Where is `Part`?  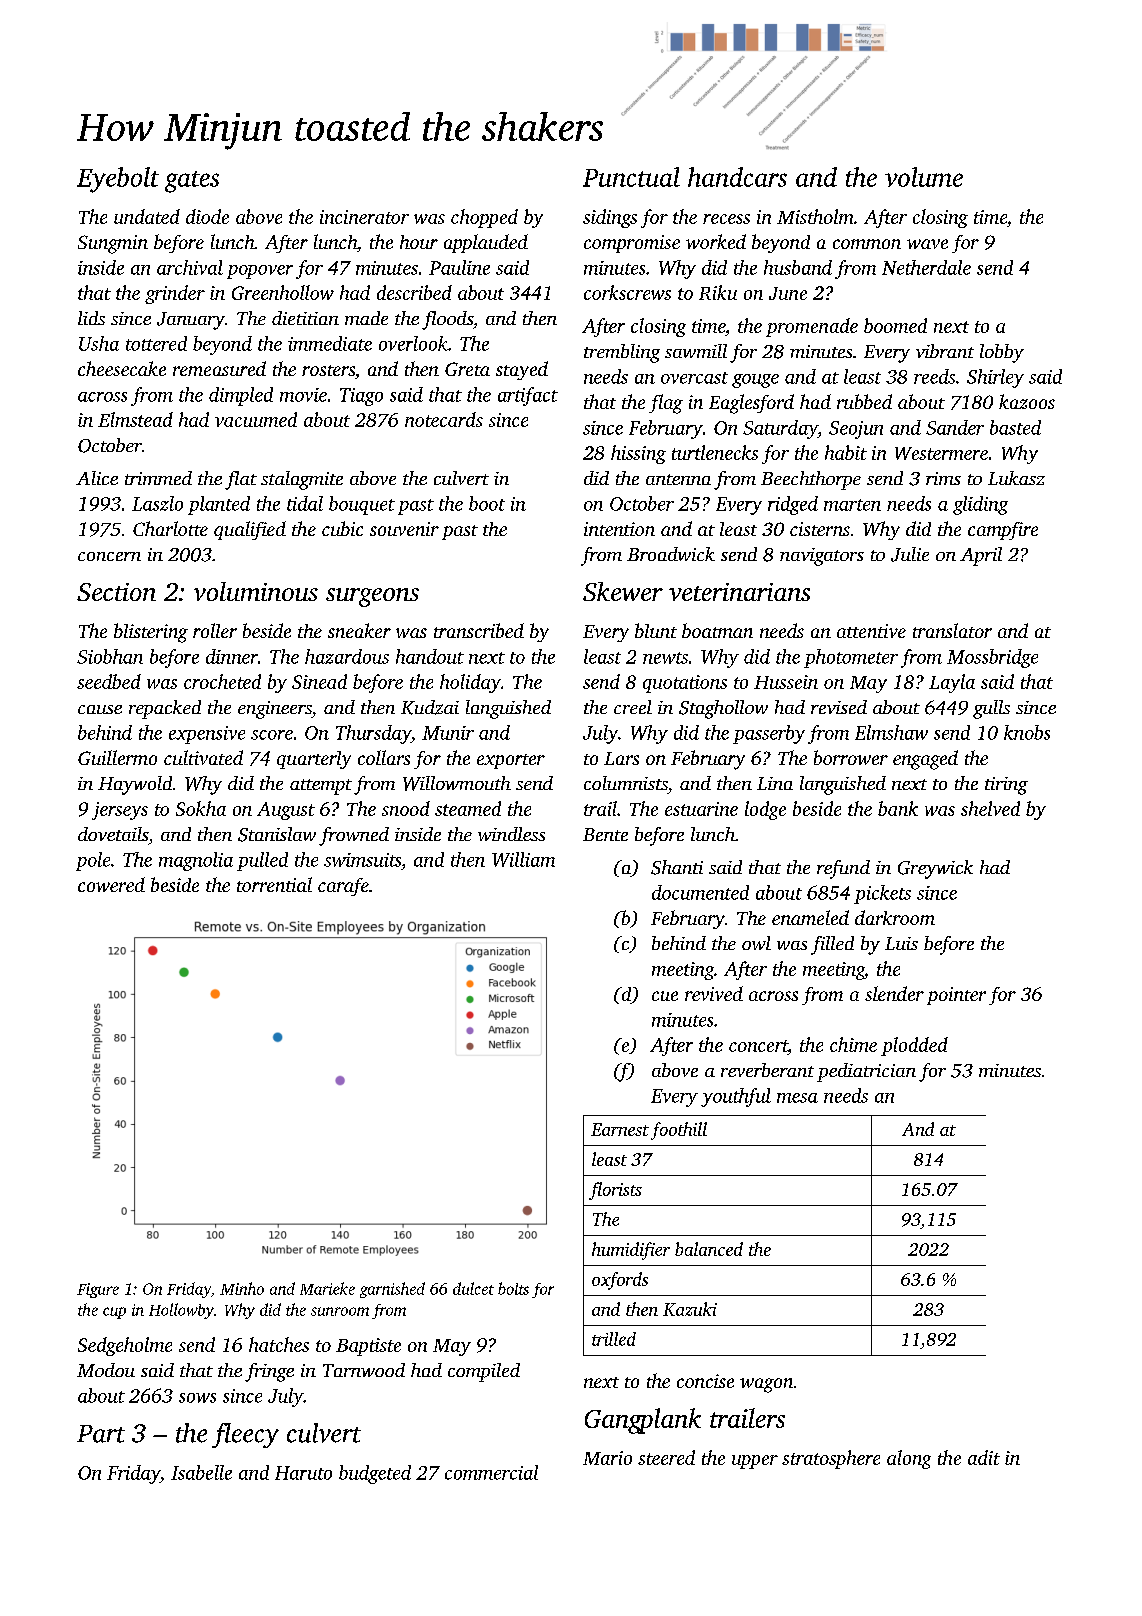 Part is located at coordinates (101, 1434).
